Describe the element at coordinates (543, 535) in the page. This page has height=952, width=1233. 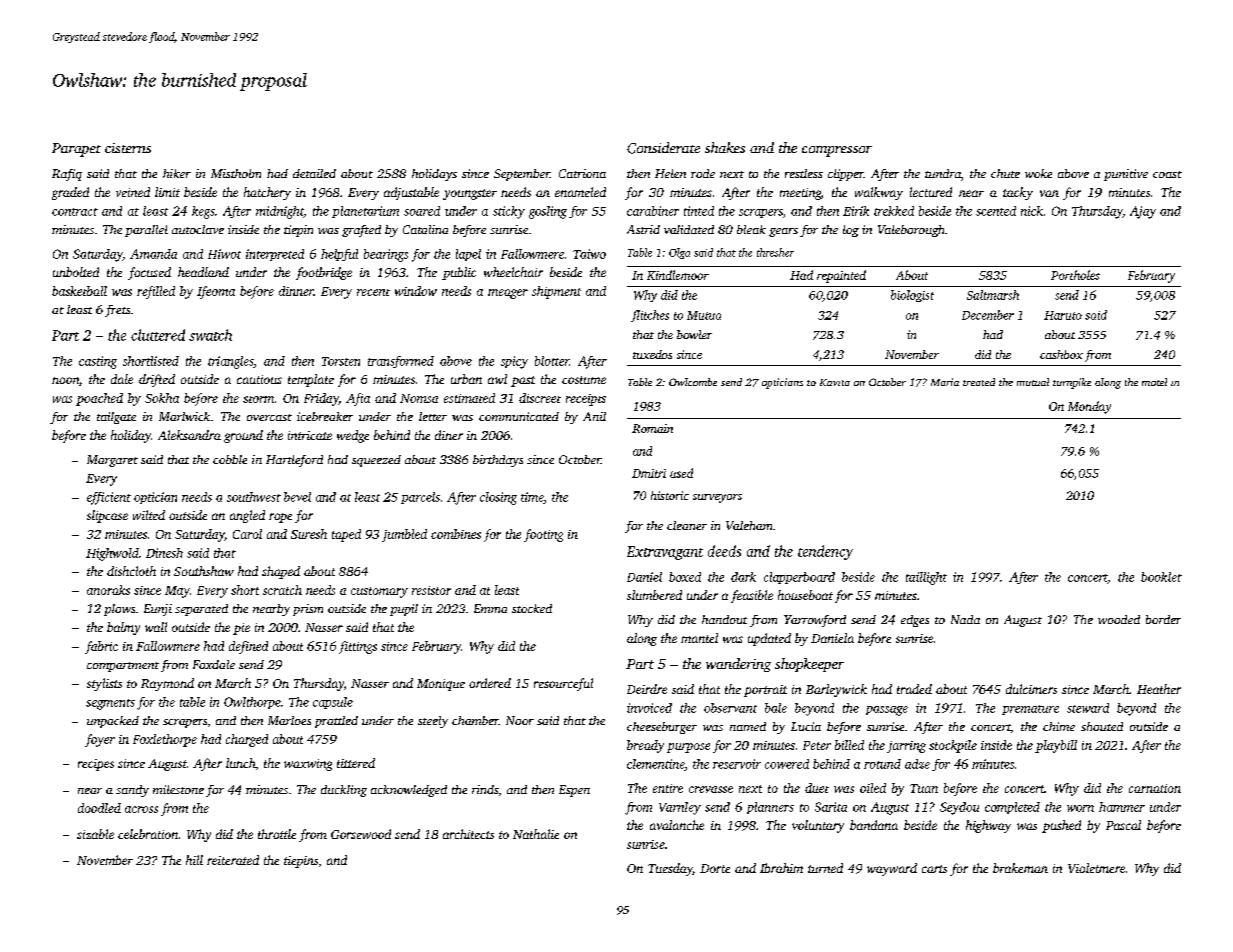
I see `footing` at that location.
